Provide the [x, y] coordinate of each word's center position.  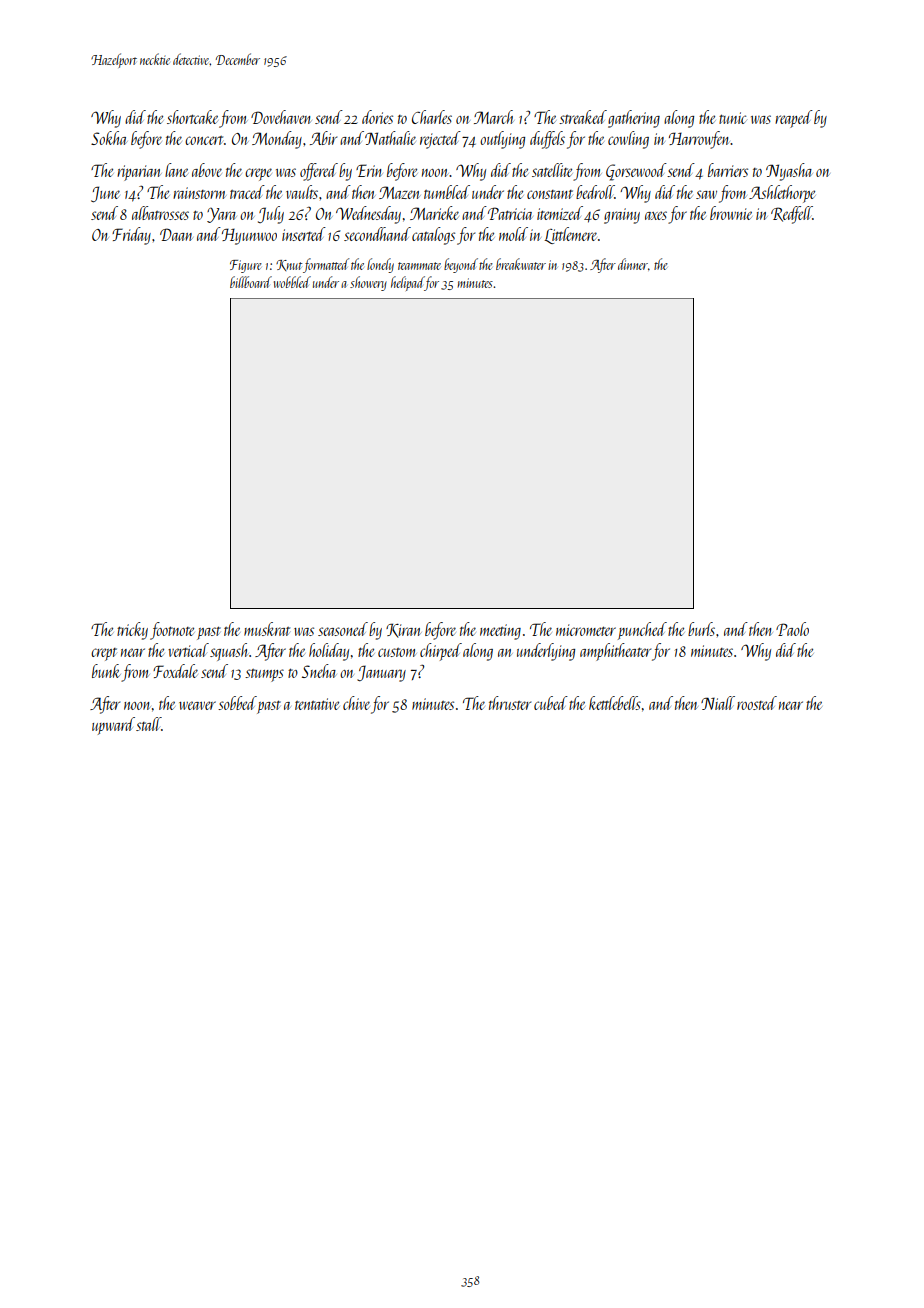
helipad [408, 283]
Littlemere [570, 235]
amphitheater [615, 652]
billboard [251, 282]
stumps [264, 675]
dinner [633, 264]
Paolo [792, 629]
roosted [757, 703]
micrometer [586, 630]
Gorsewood [636, 172]
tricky [132, 631]
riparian [139, 173]
